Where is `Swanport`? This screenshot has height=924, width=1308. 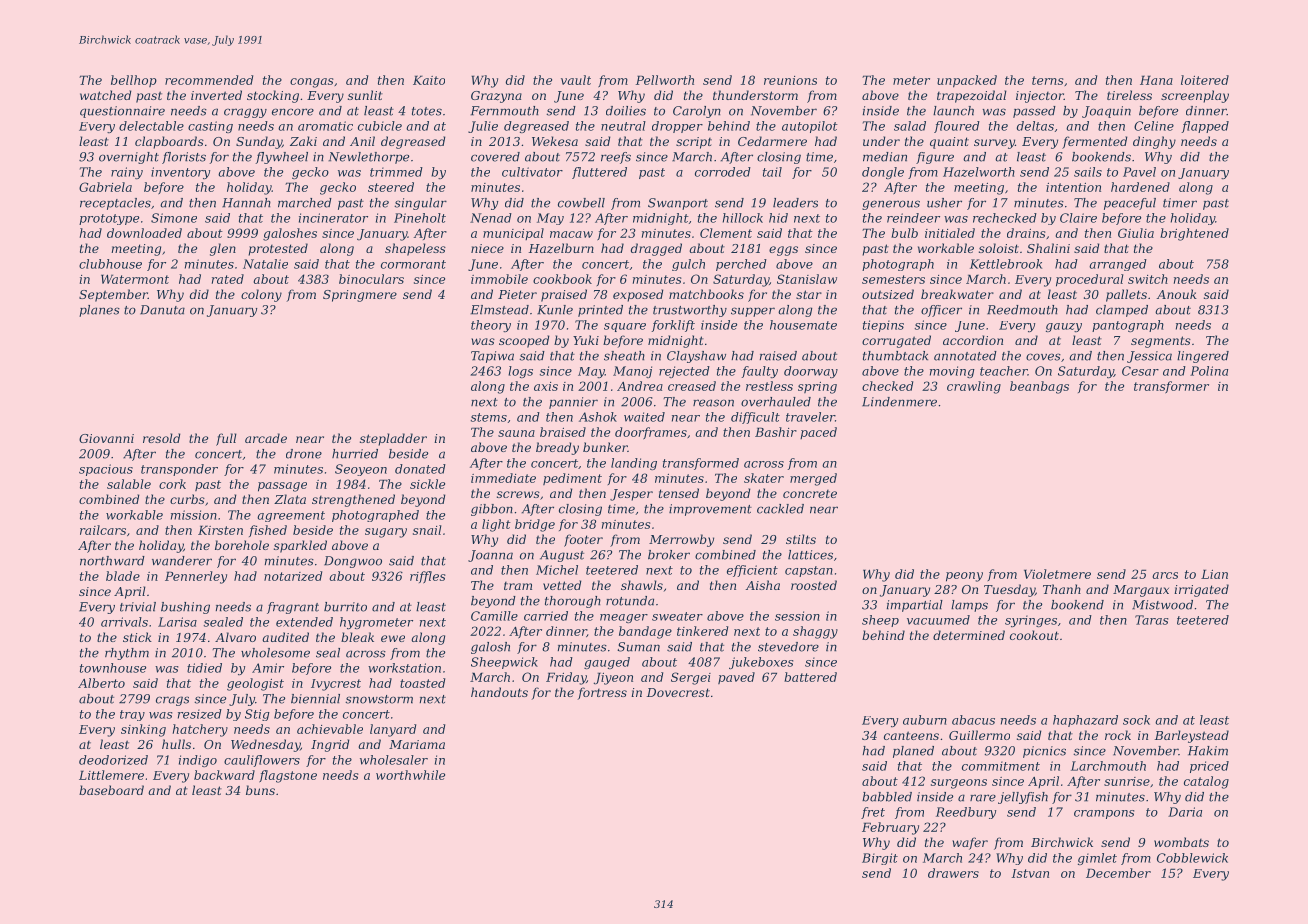 Swanport is located at coordinates (678, 204).
